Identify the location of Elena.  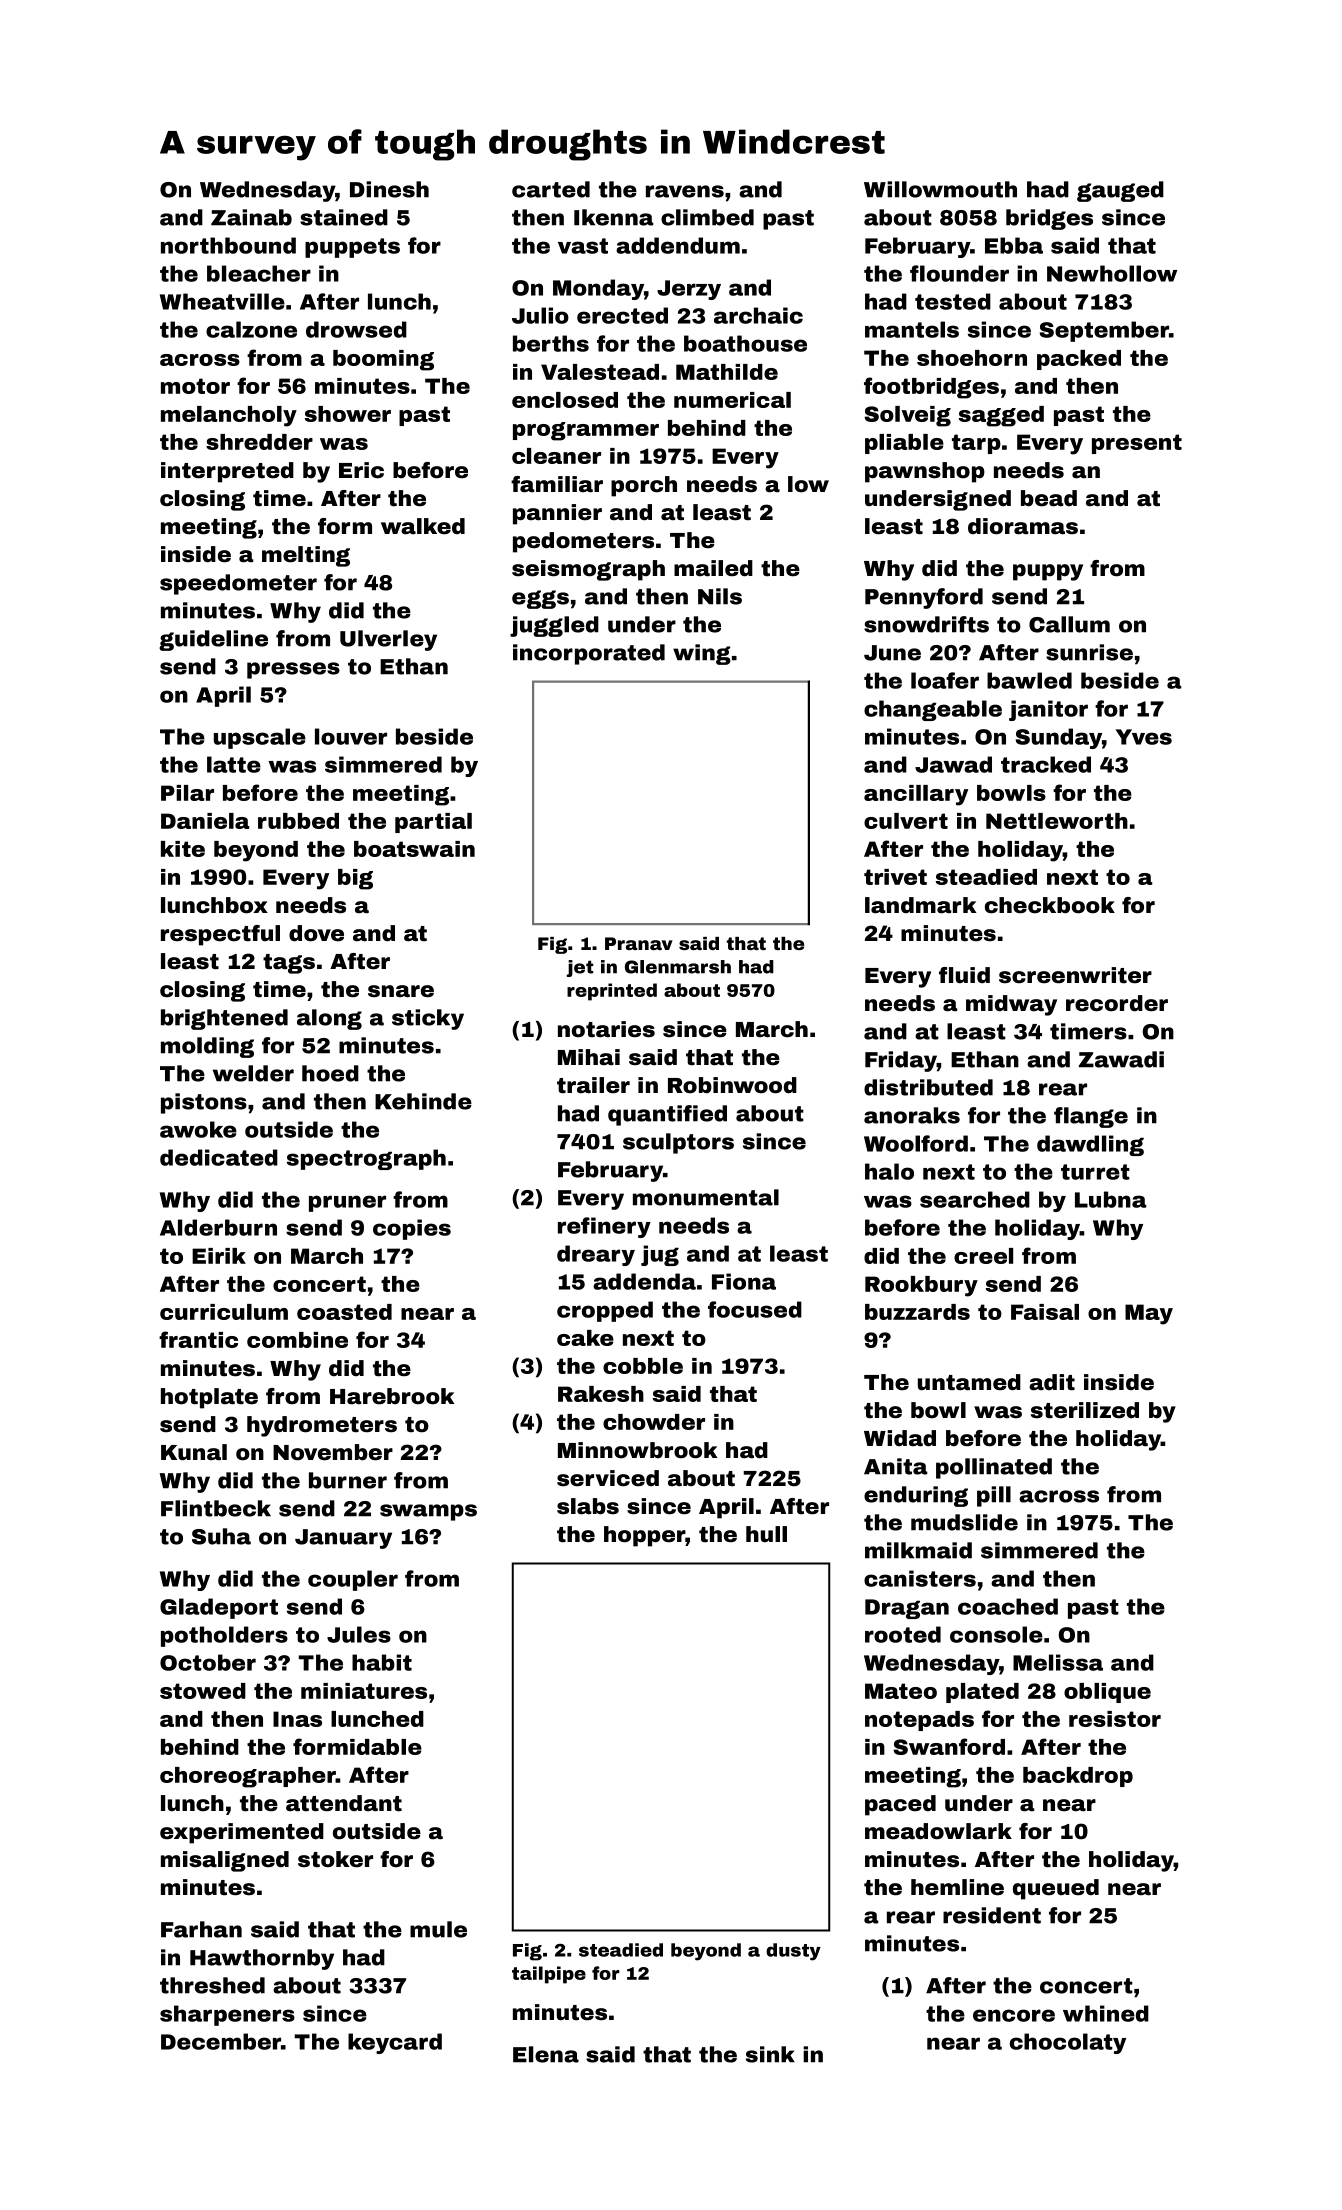
(546, 2054).
